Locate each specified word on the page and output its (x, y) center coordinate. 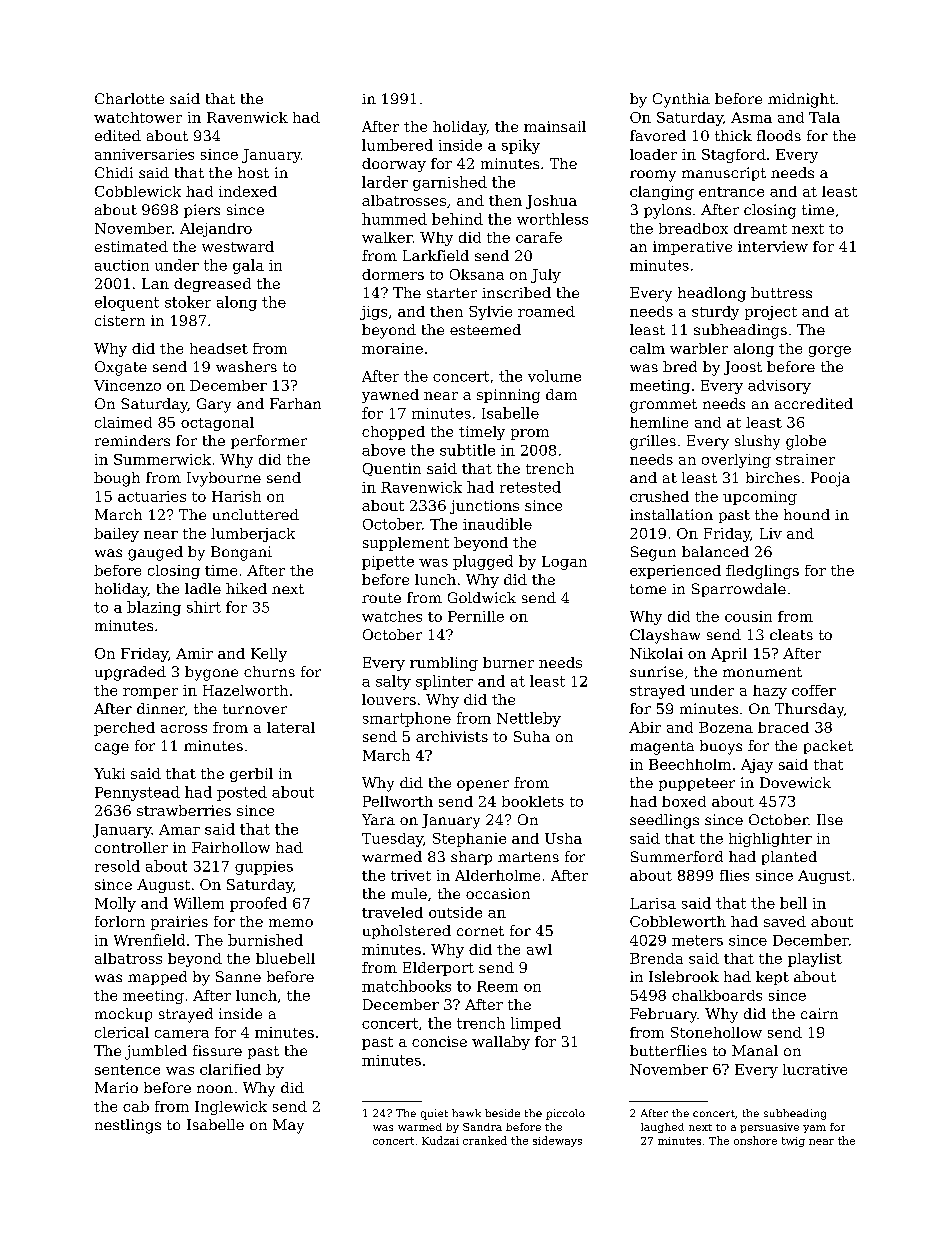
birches (773, 477)
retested (530, 487)
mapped (157, 978)
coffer (814, 690)
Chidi (114, 172)
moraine (392, 348)
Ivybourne (224, 479)
